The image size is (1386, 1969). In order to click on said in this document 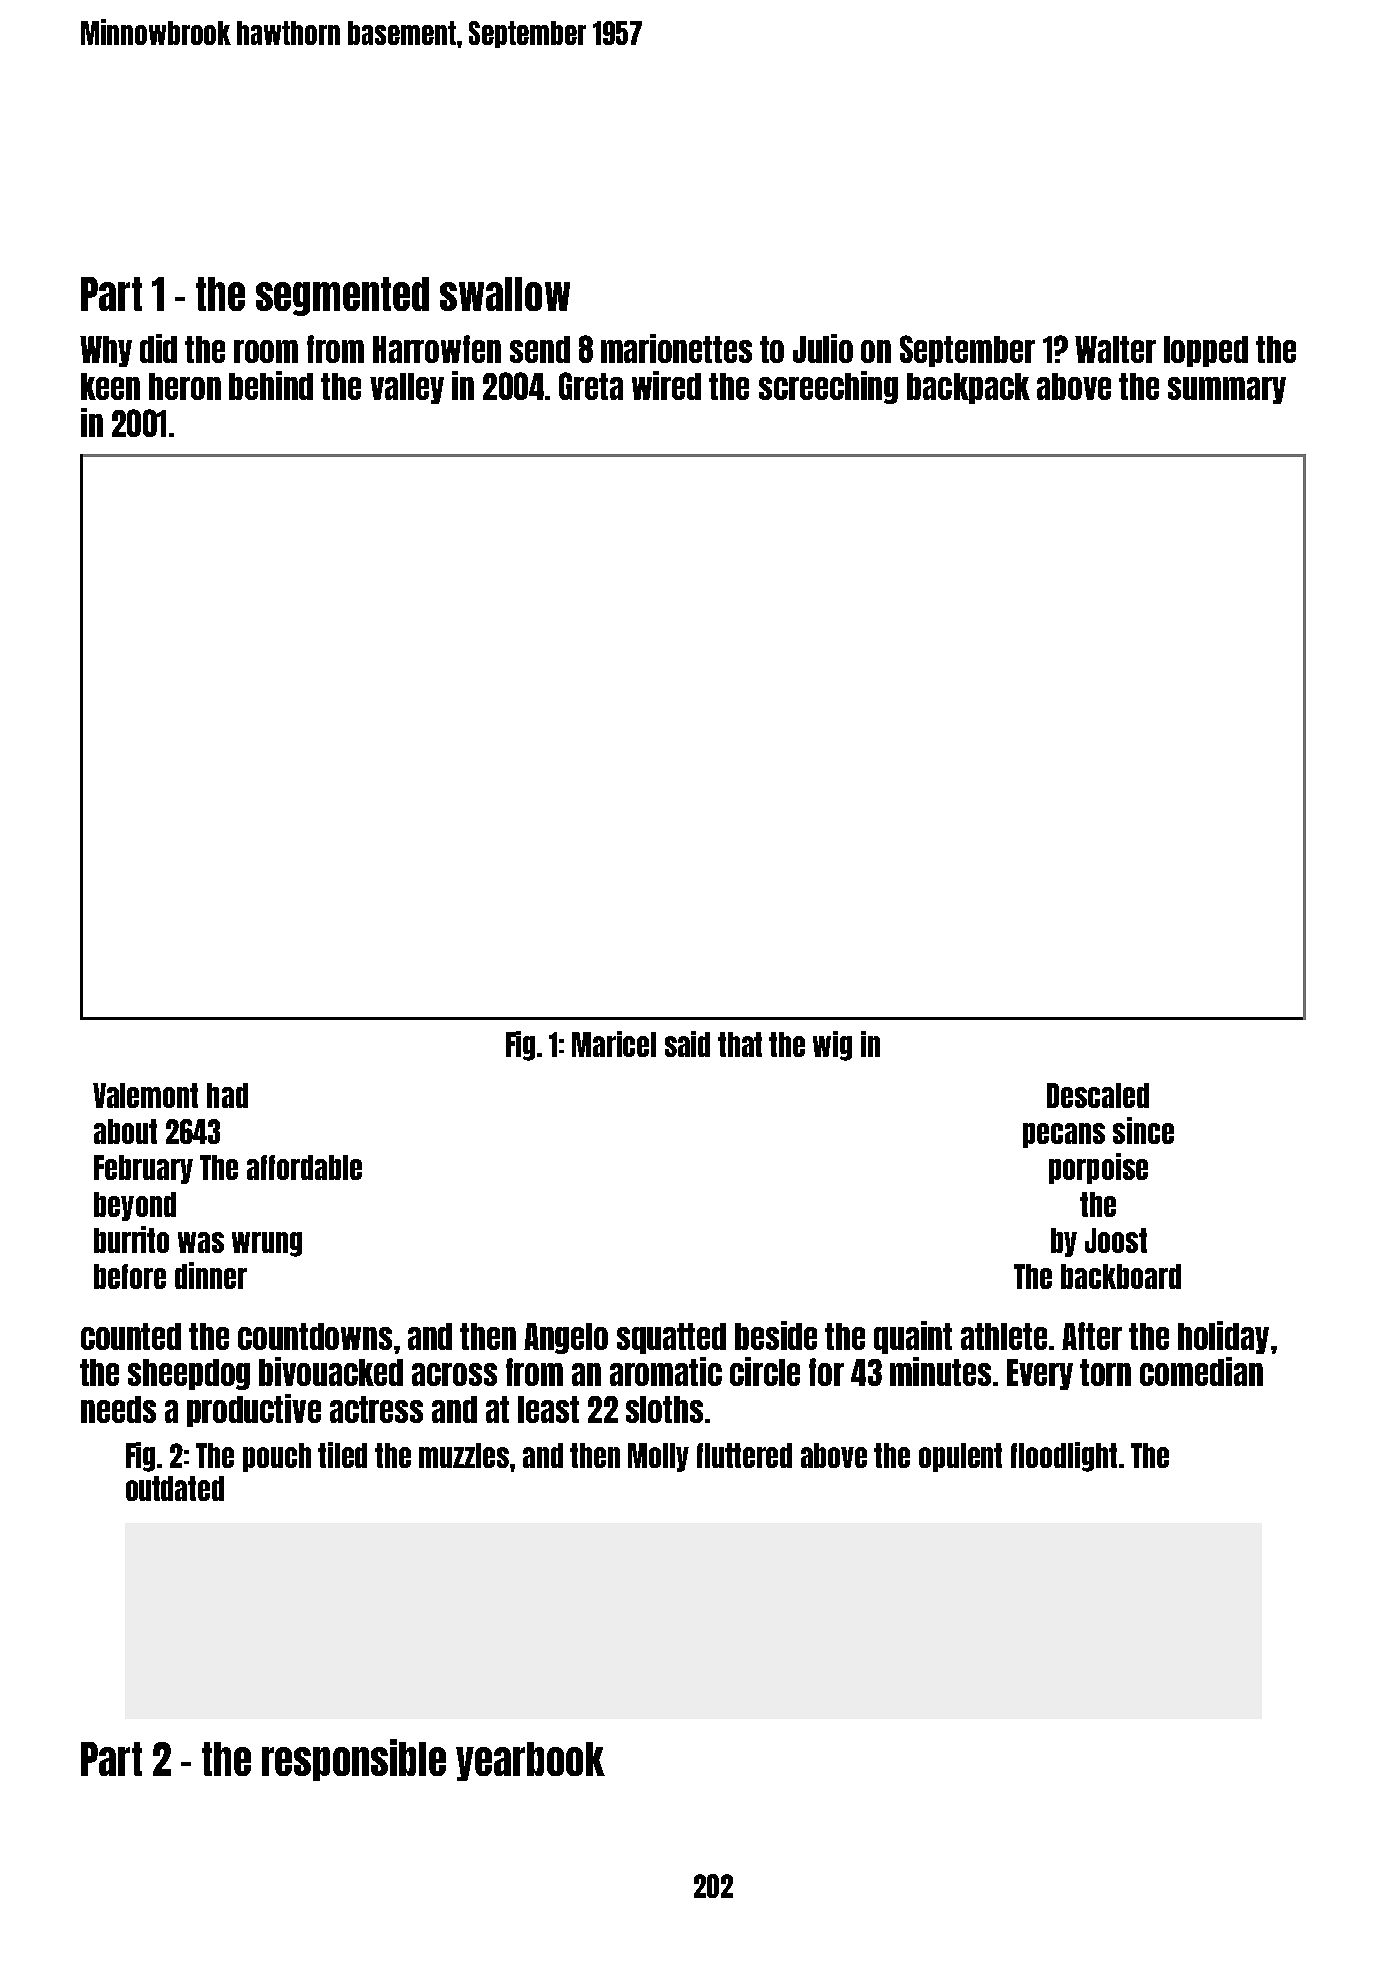, I will do `click(687, 1044)`.
